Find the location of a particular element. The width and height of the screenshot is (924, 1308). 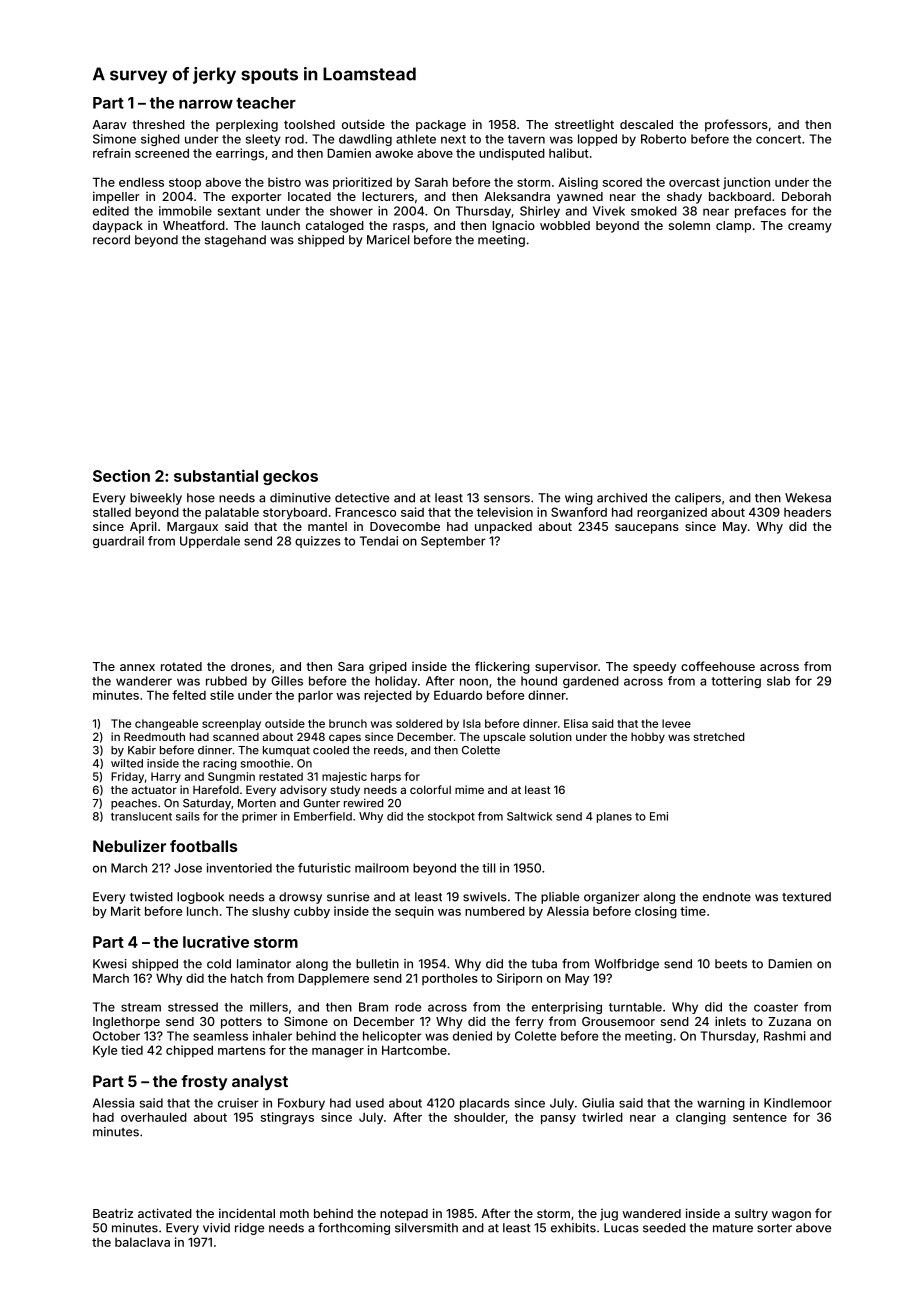

ferry is located at coordinates (529, 1022).
